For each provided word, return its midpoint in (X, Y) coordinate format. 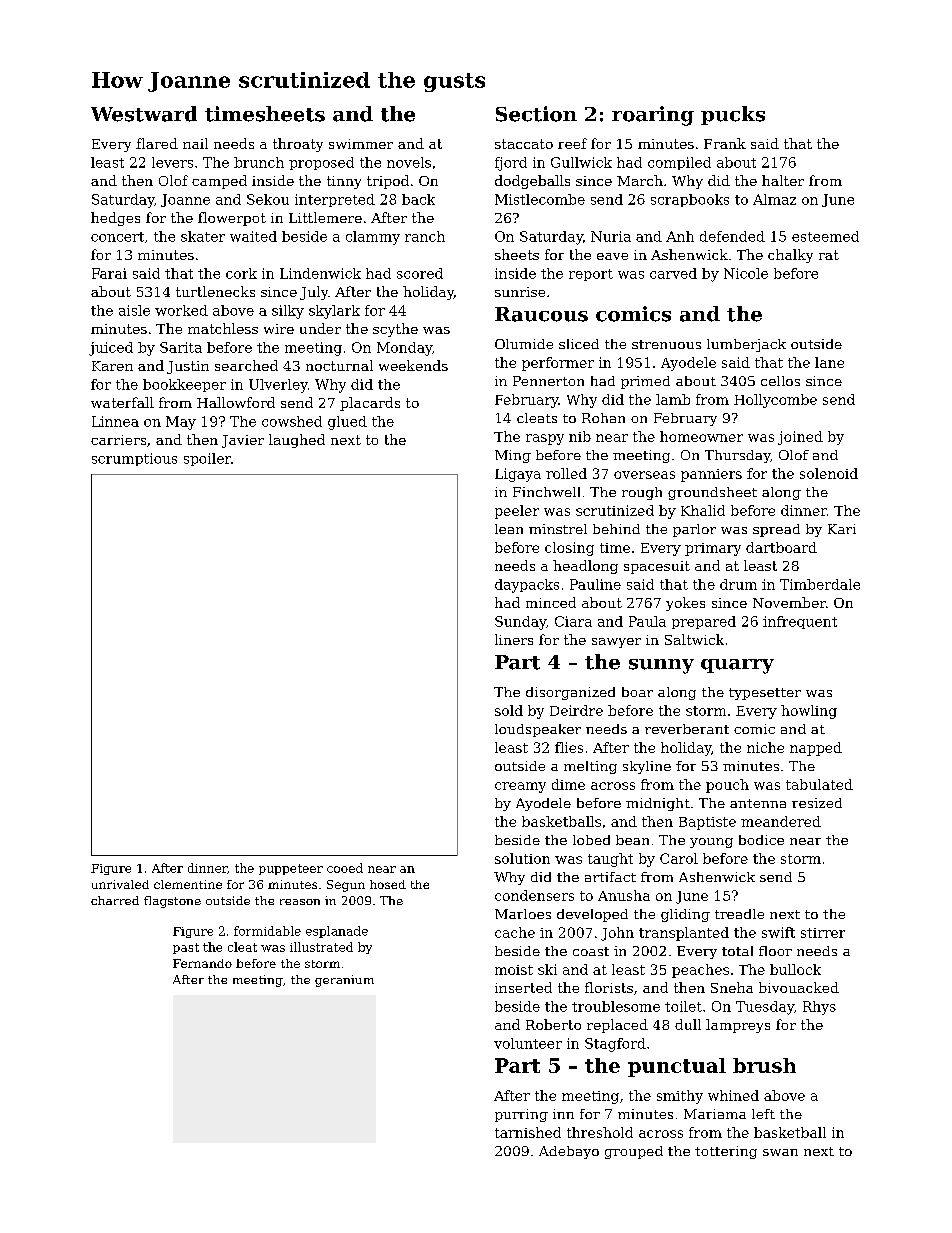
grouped (634, 1152)
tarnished (528, 1132)
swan (780, 1152)
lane (829, 362)
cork (241, 273)
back (418, 199)
